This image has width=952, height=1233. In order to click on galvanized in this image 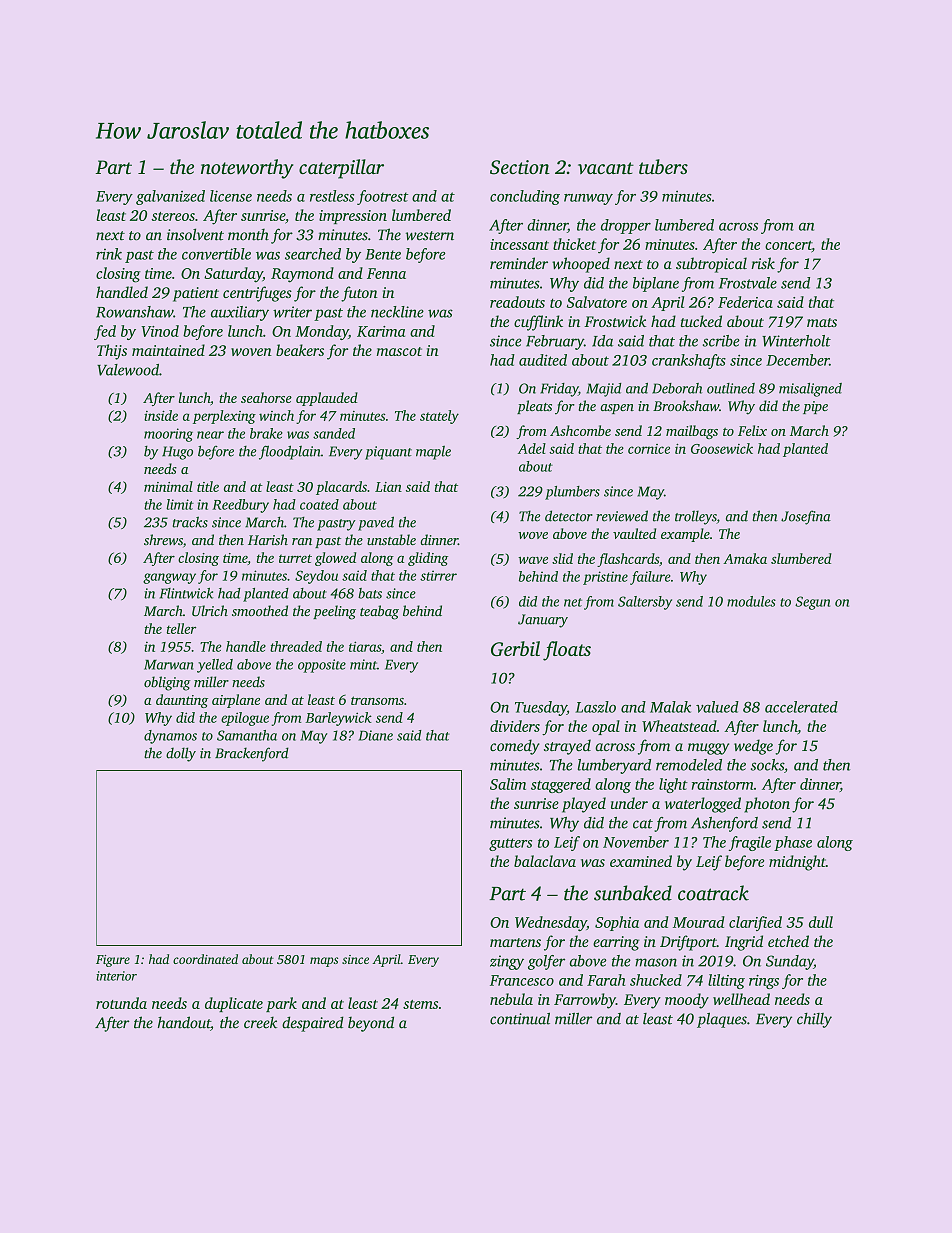, I will do `click(170, 197)`.
